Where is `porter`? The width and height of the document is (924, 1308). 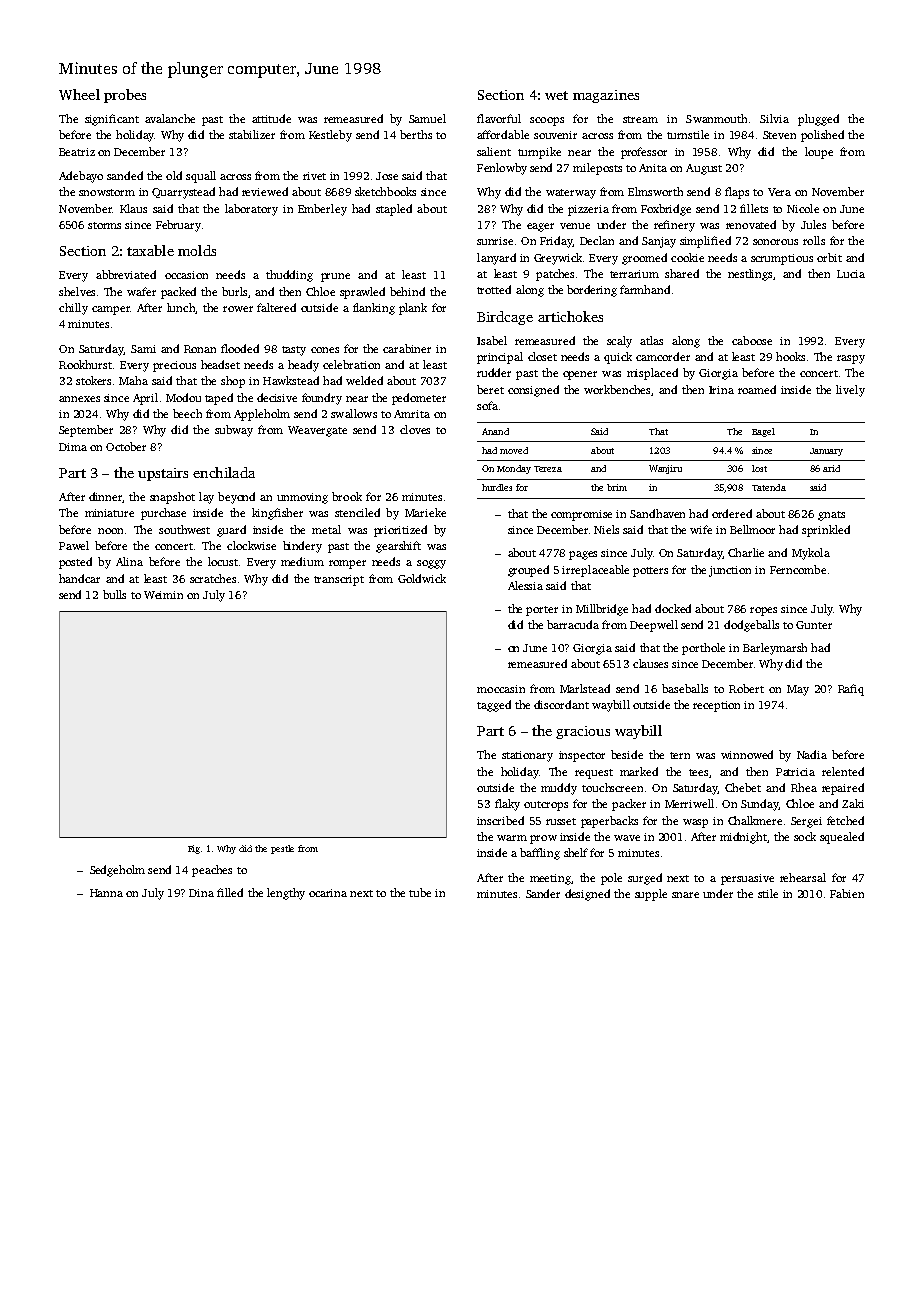
porter is located at coordinates (542, 611).
